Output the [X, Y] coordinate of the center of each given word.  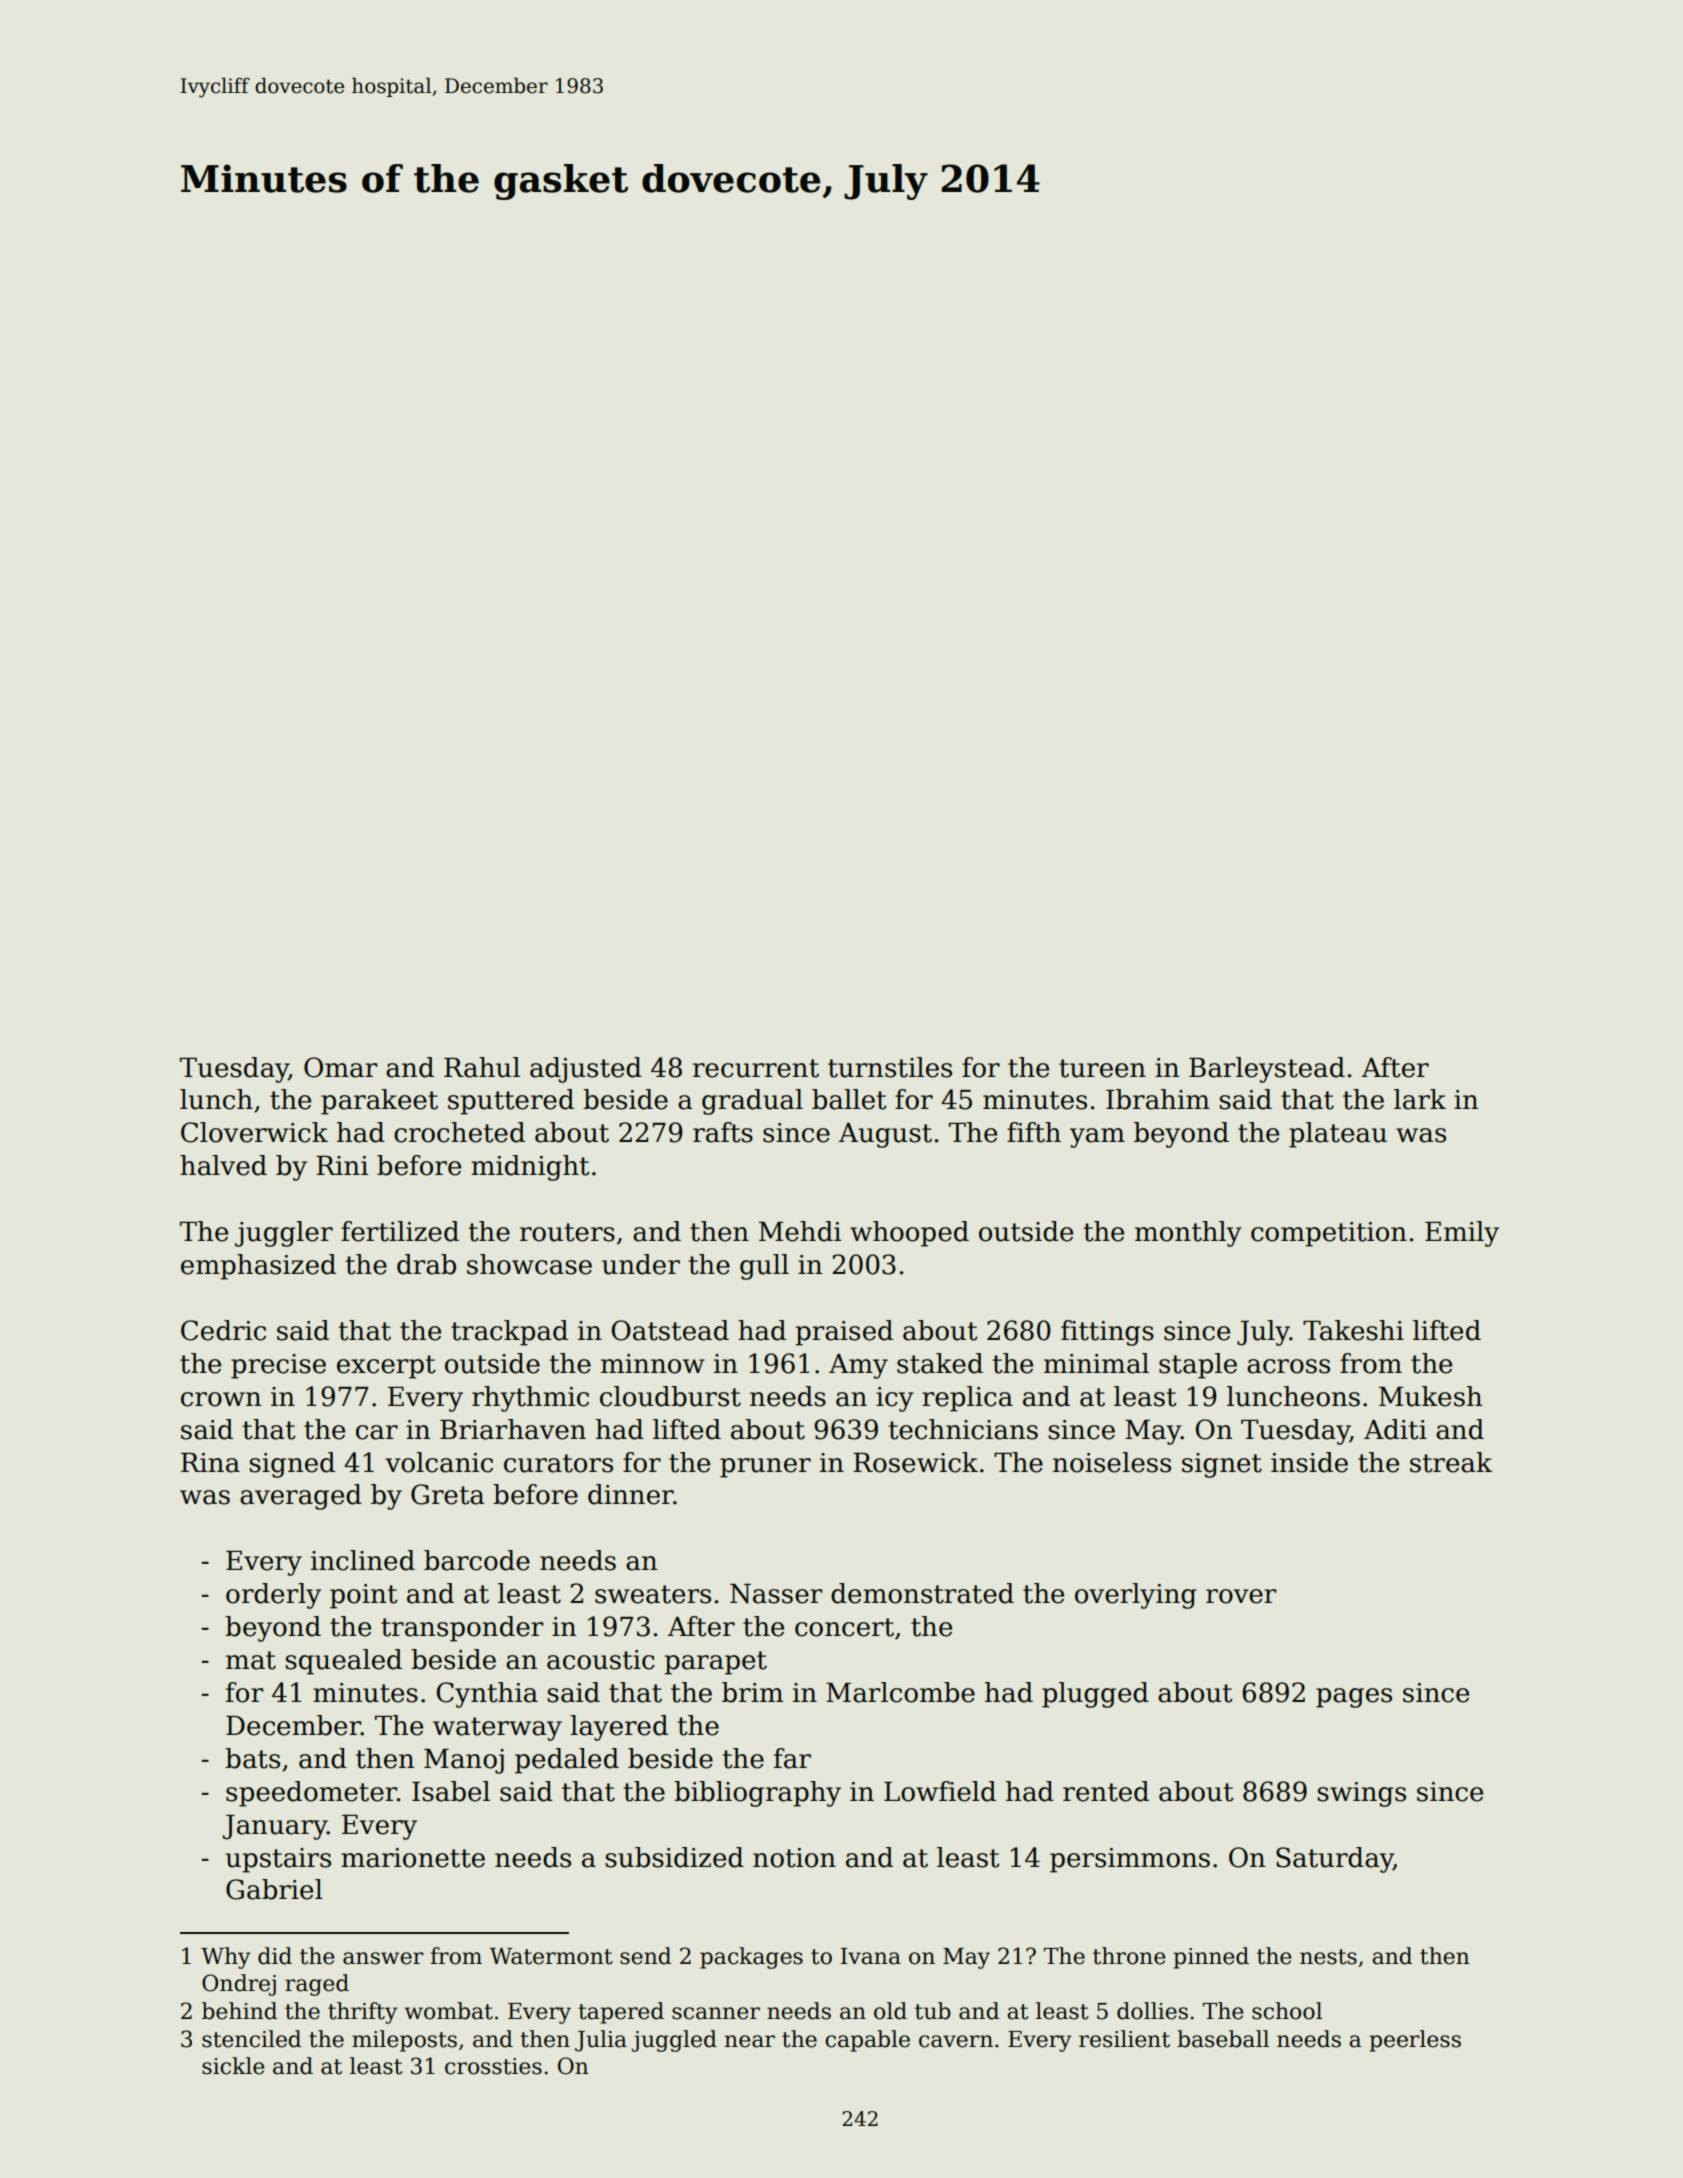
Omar [340, 1067]
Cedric [223, 1330]
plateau [1338, 1135]
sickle [233, 2066]
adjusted [586, 1070]
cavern [956, 2041]
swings [1361, 1794]
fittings [1107, 1333]
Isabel [451, 1791]
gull [764, 1267]
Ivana [871, 1956]
